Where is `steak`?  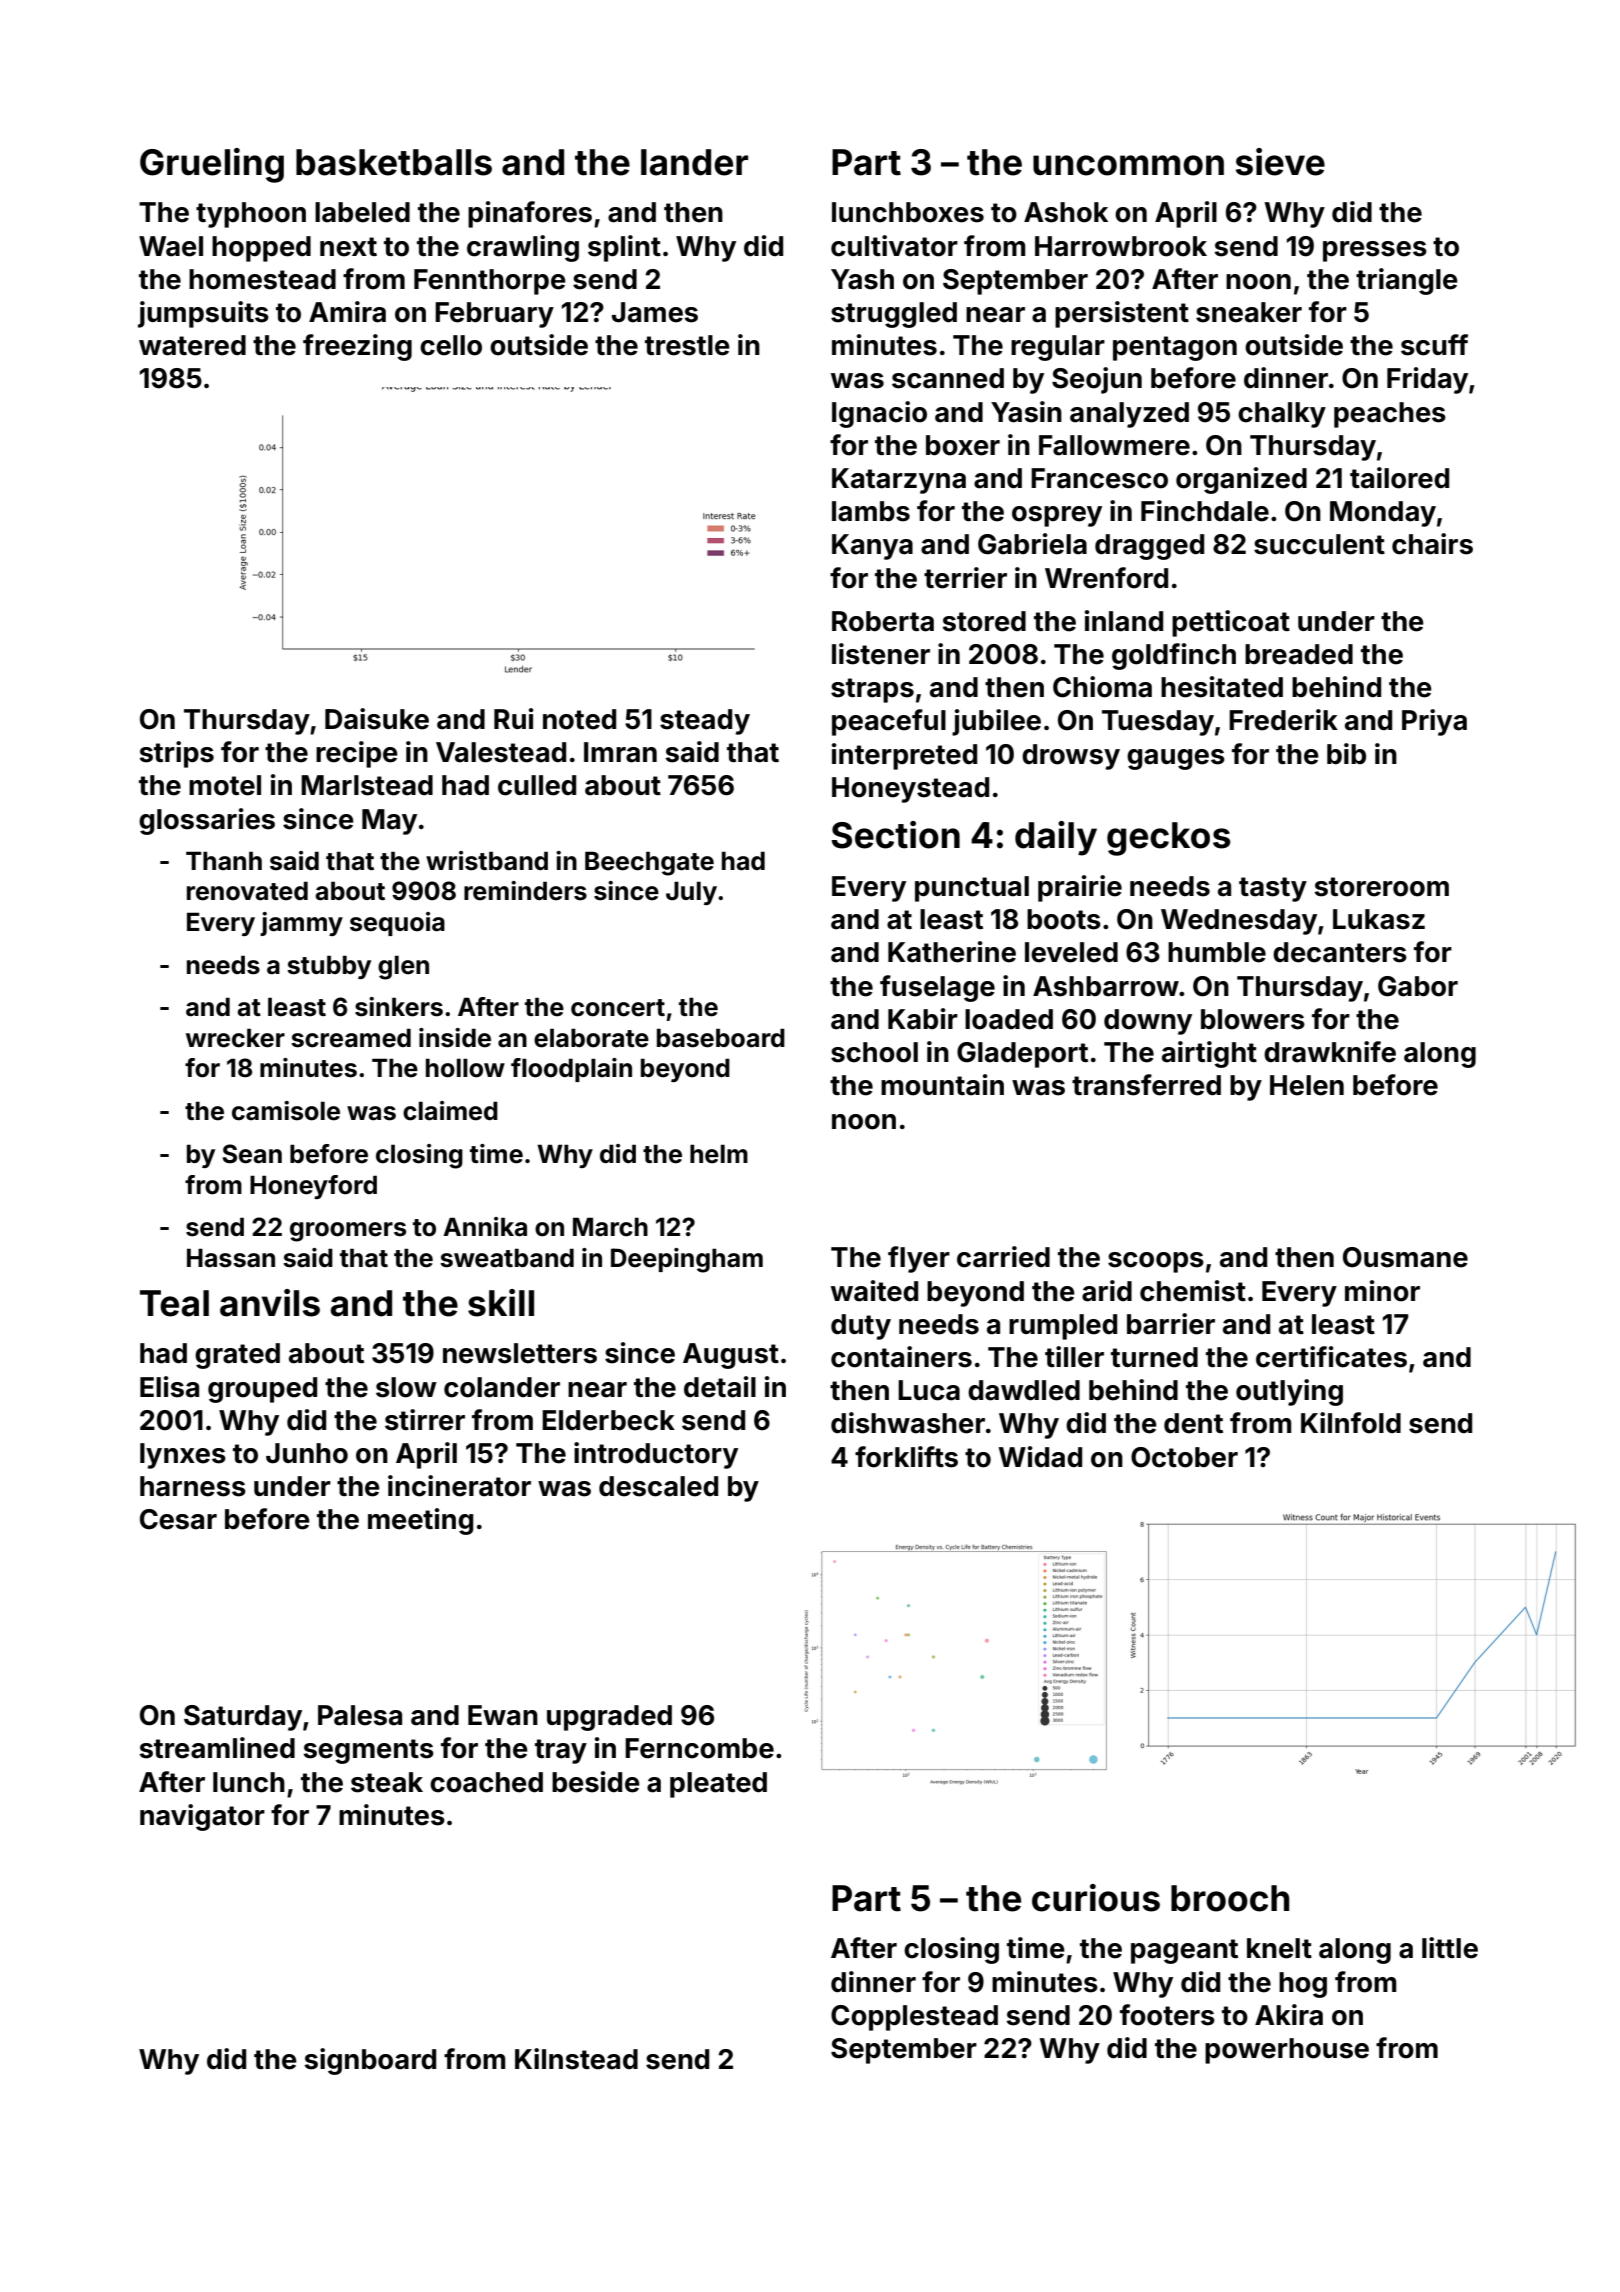
steak is located at coordinates (387, 1782).
